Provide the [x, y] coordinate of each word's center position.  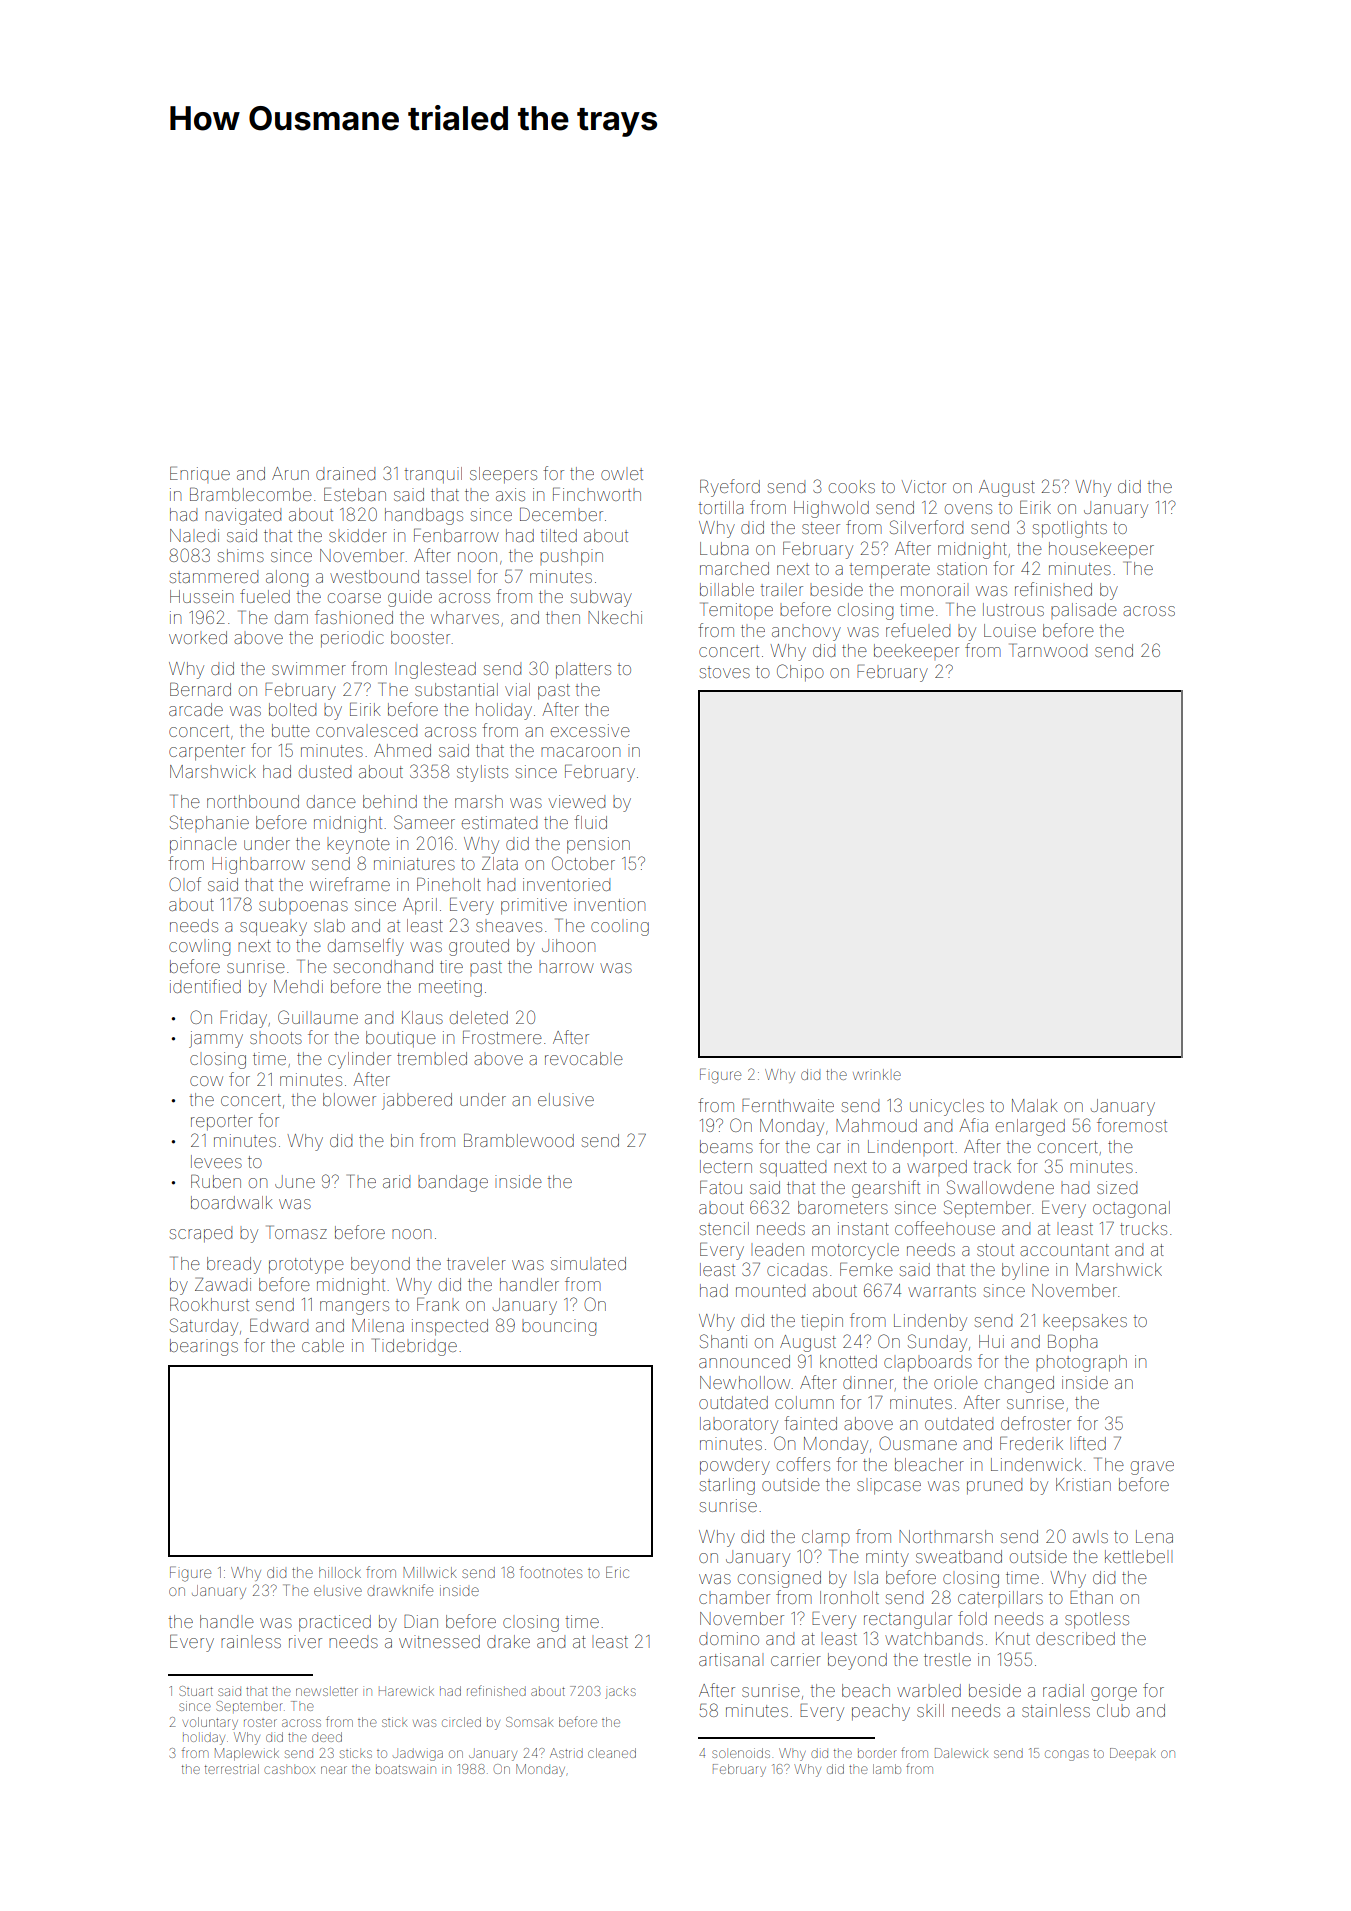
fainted [810, 1423]
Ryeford [730, 488]
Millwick [430, 1572]
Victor [924, 486]
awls [1090, 1538]
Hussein [201, 596]
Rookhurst [209, 1304]
